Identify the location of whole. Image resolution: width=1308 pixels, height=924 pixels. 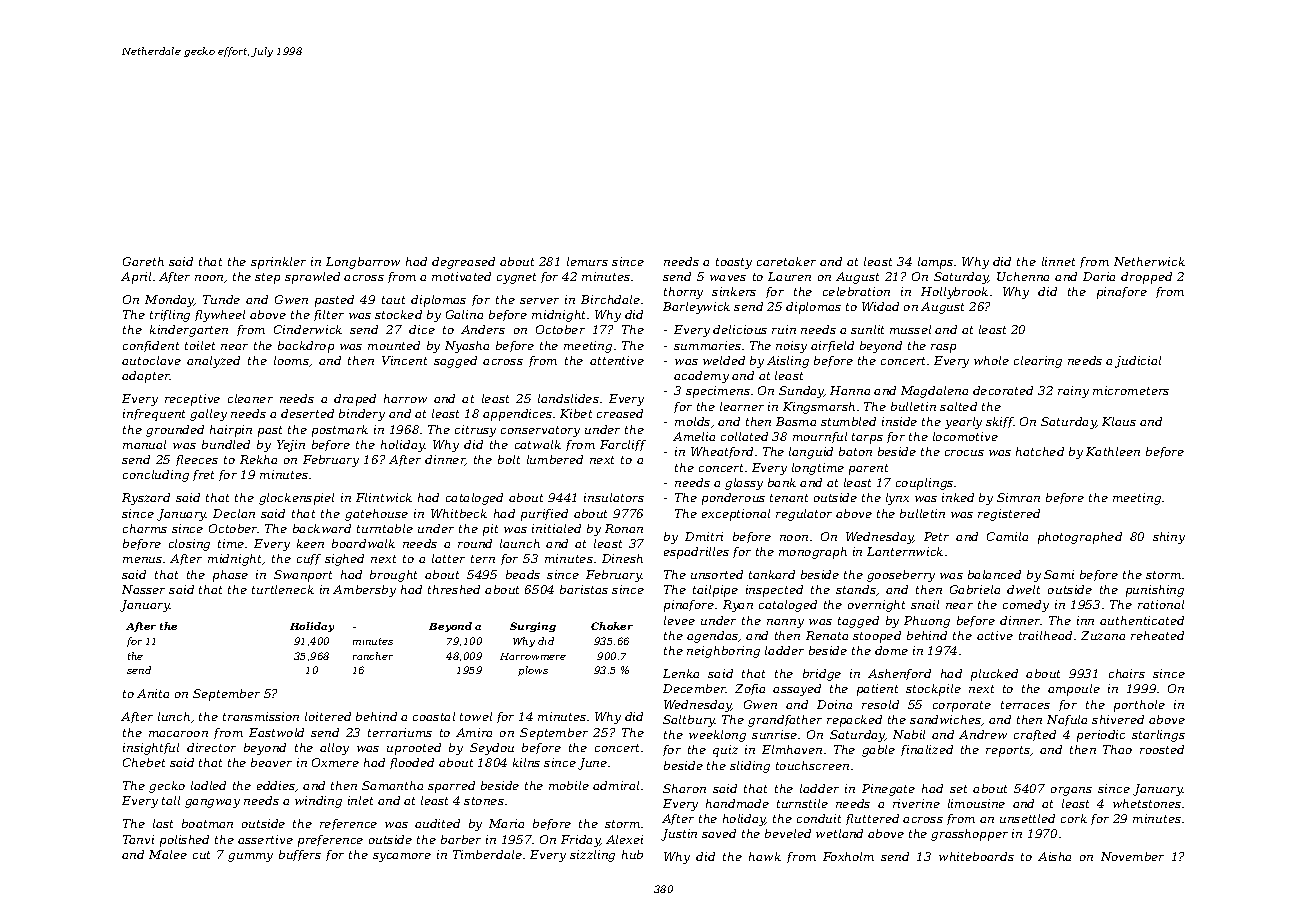
(991, 360).
